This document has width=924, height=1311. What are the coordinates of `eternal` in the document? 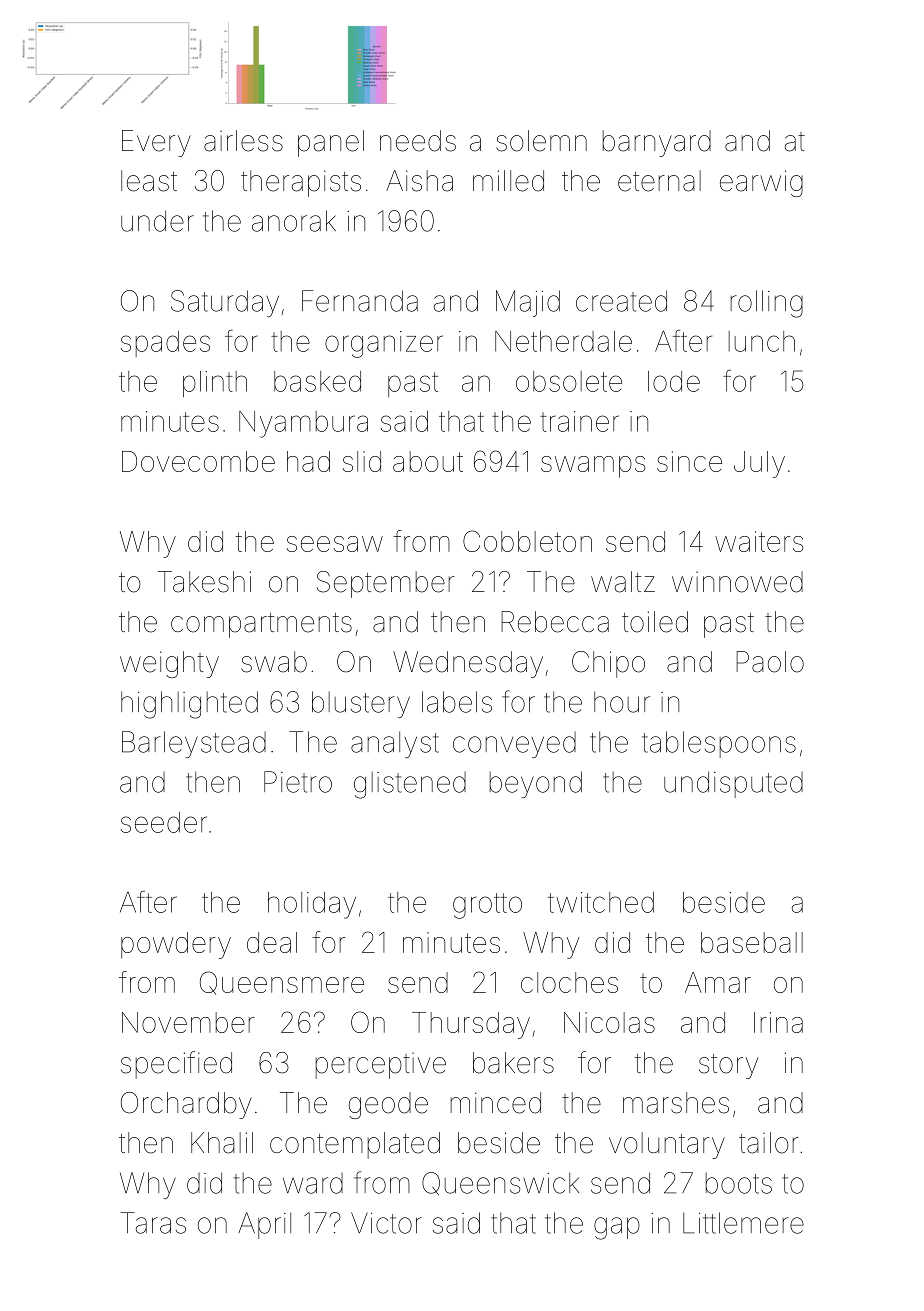 It's located at (659, 181).
